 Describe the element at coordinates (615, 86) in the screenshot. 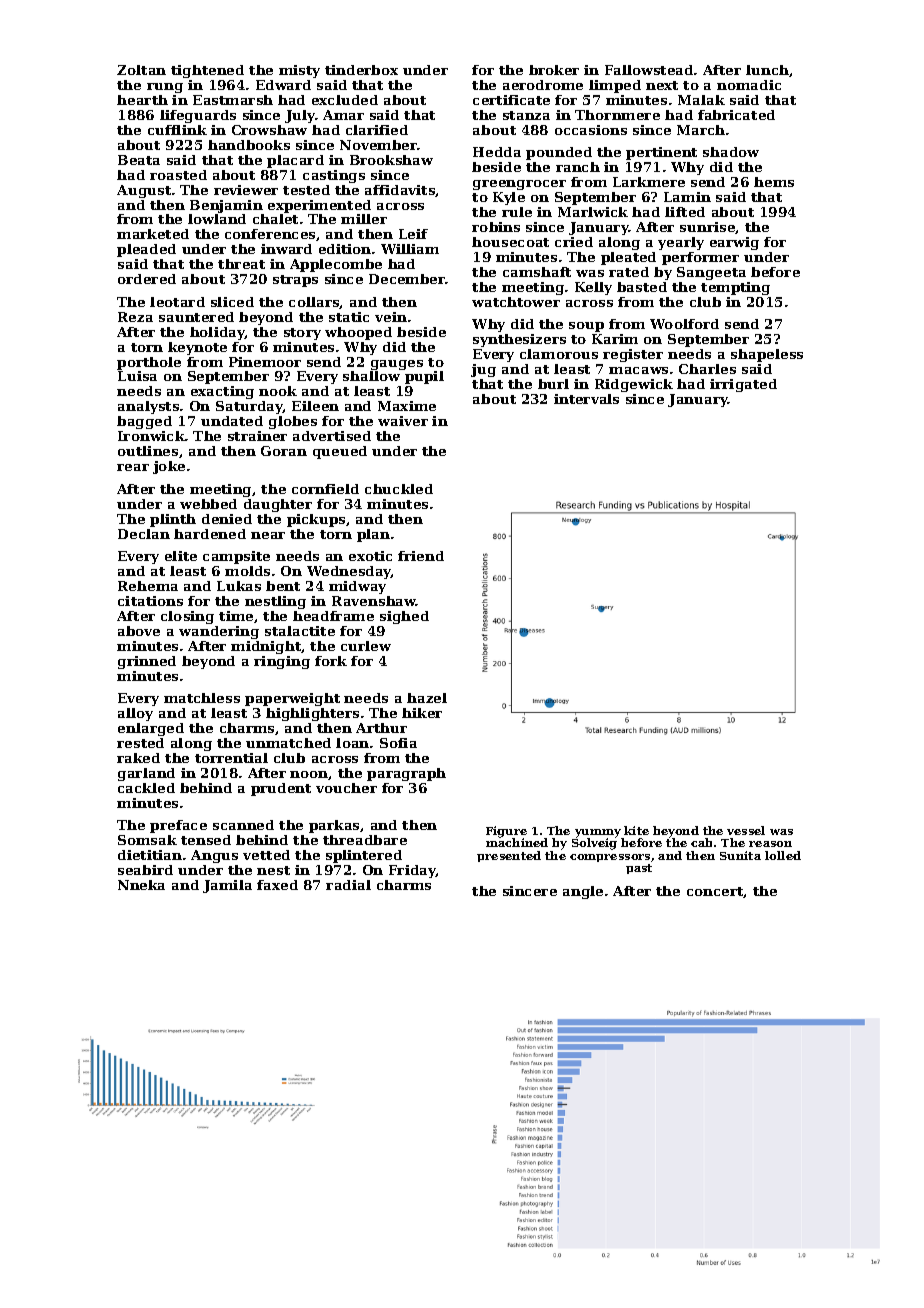

I see `limped` at that location.
